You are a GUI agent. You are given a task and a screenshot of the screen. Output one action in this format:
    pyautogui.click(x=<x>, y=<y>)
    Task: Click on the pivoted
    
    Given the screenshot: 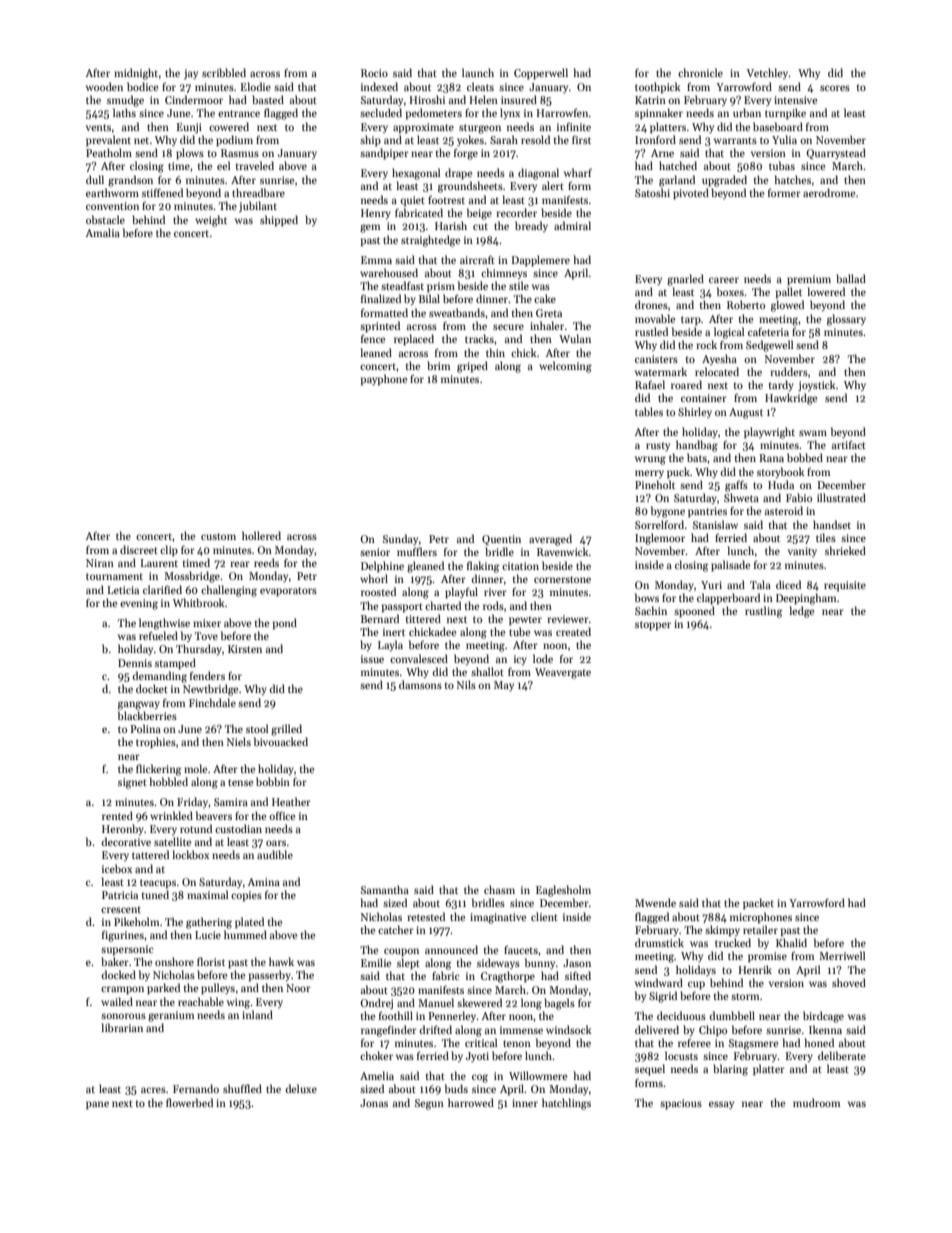 What is the action you would take?
    pyautogui.click(x=691, y=194)
